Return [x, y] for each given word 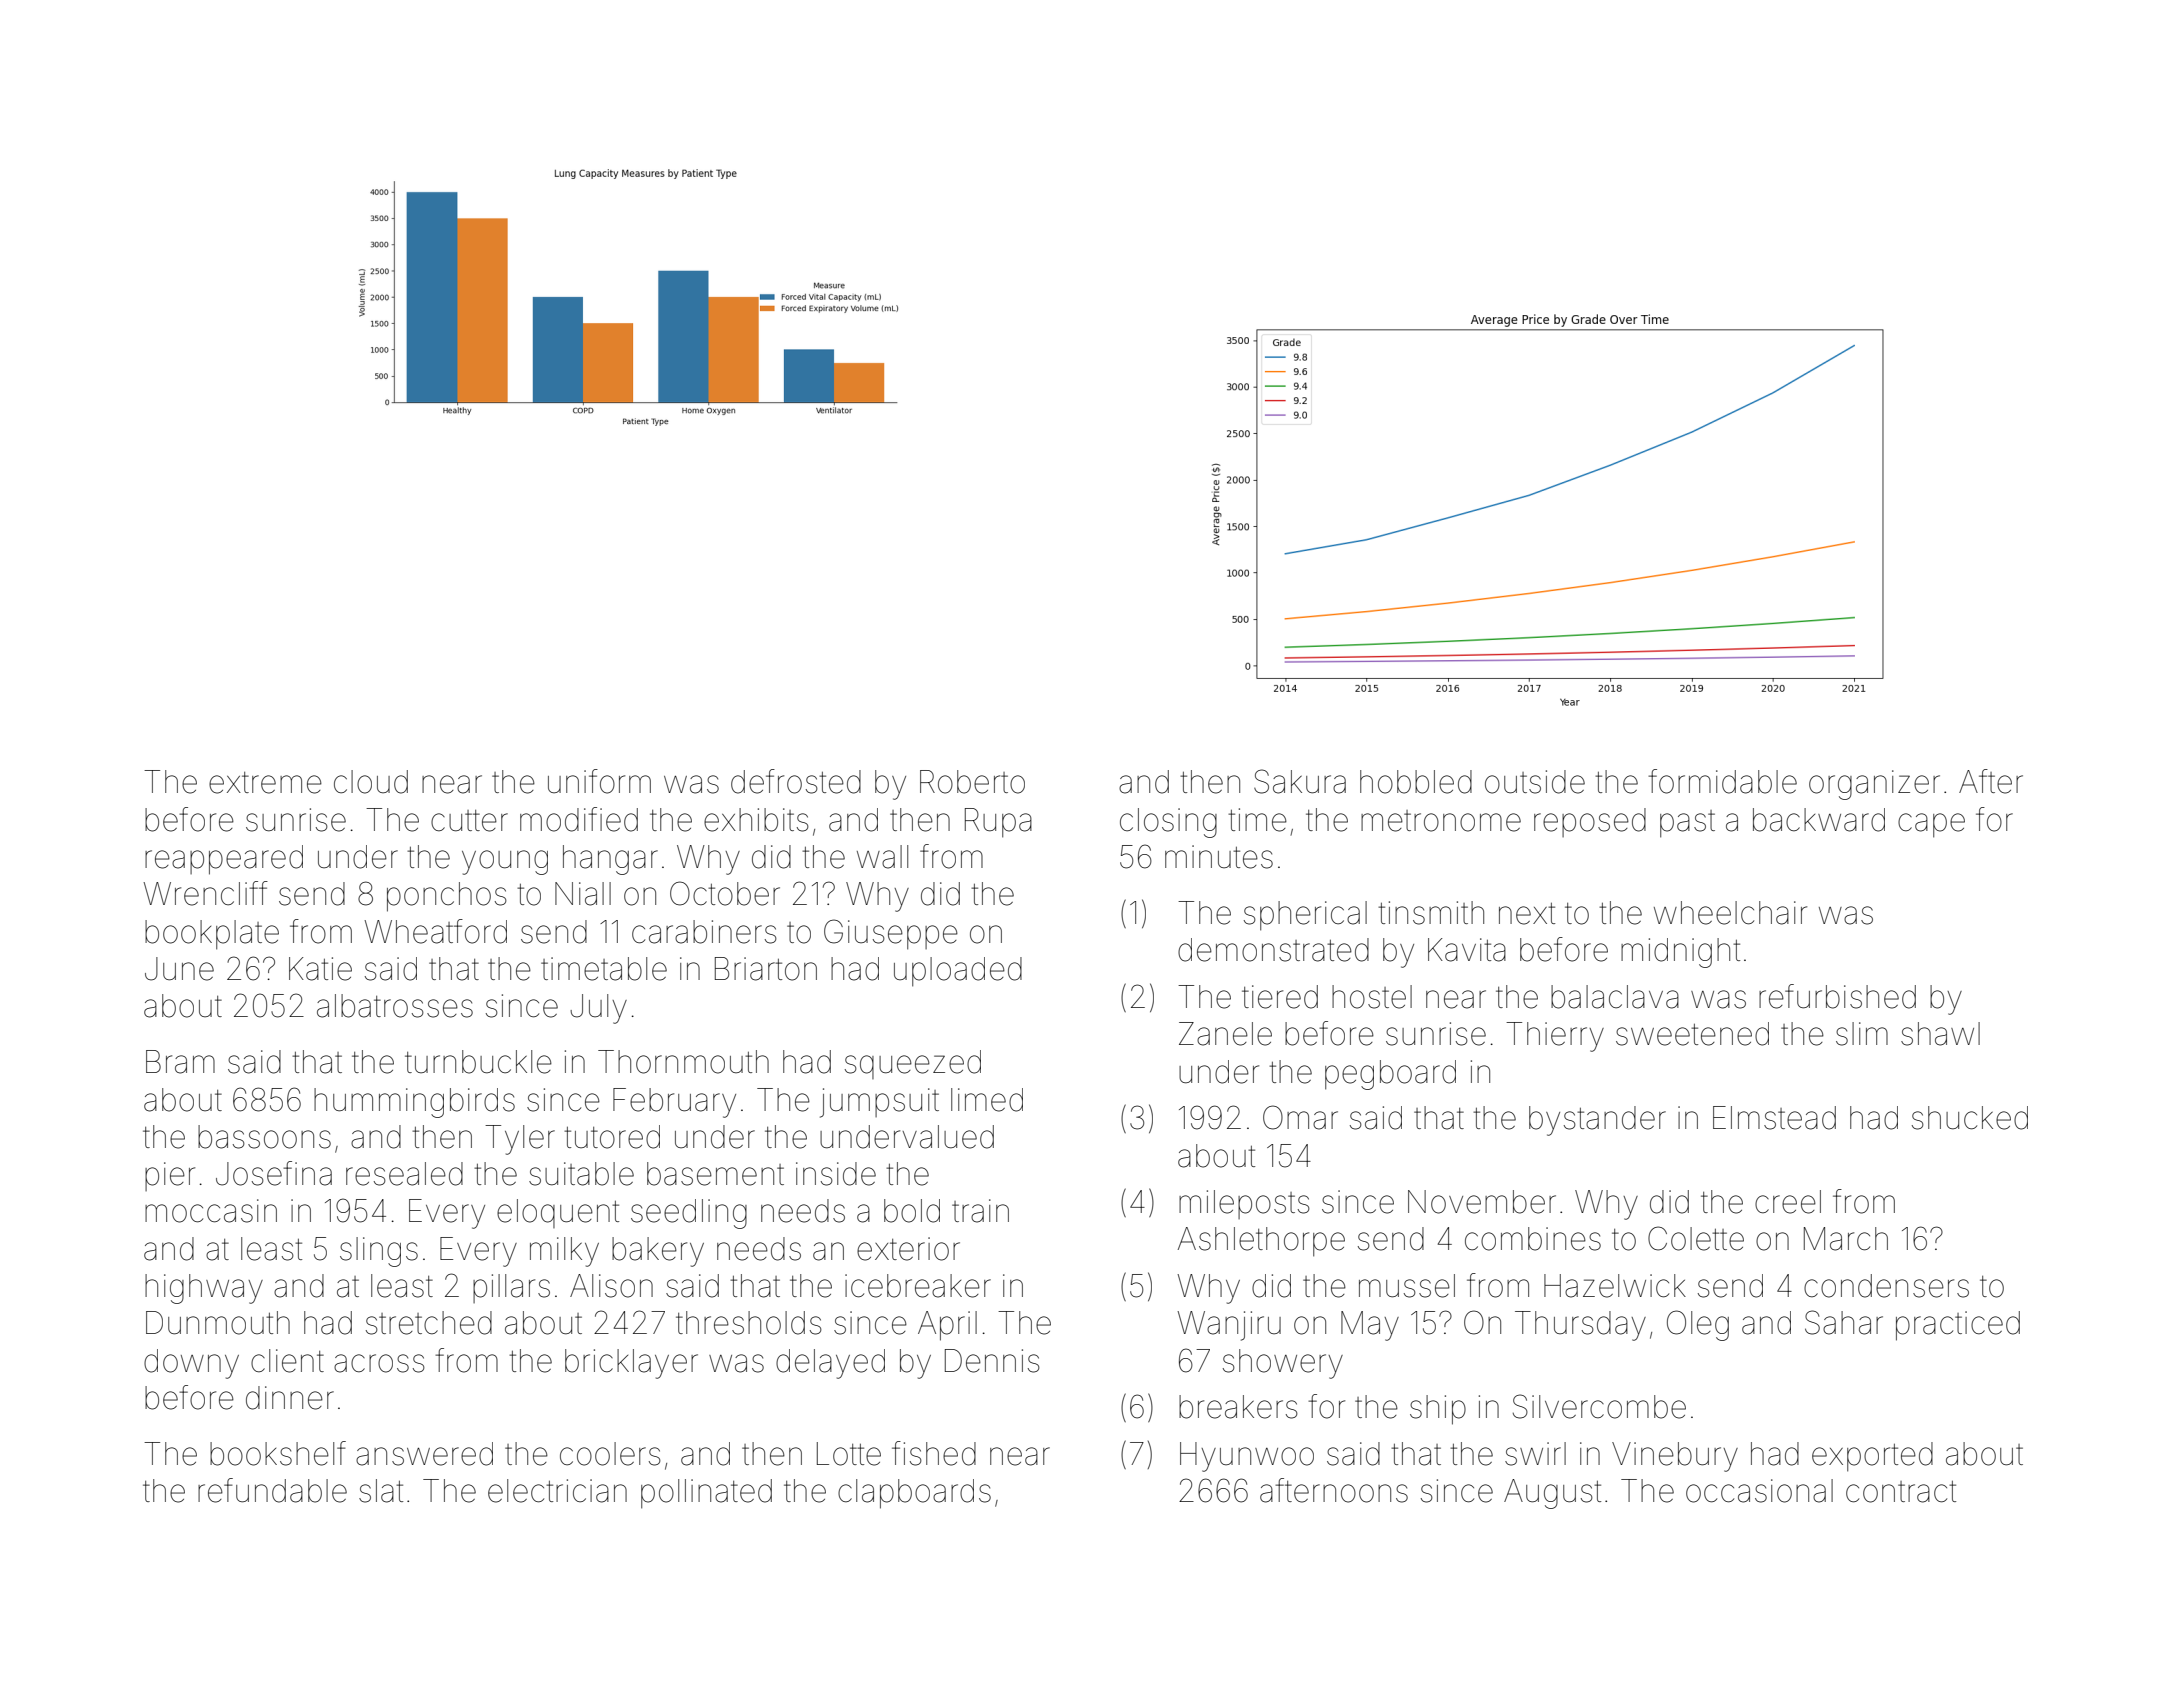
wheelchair [1730, 913]
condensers [1886, 1286]
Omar [1300, 1117]
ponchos [447, 897]
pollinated [706, 1494]
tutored [612, 1137]
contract [1901, 1492]
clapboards [914, 1494]
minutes [1219, 857]
